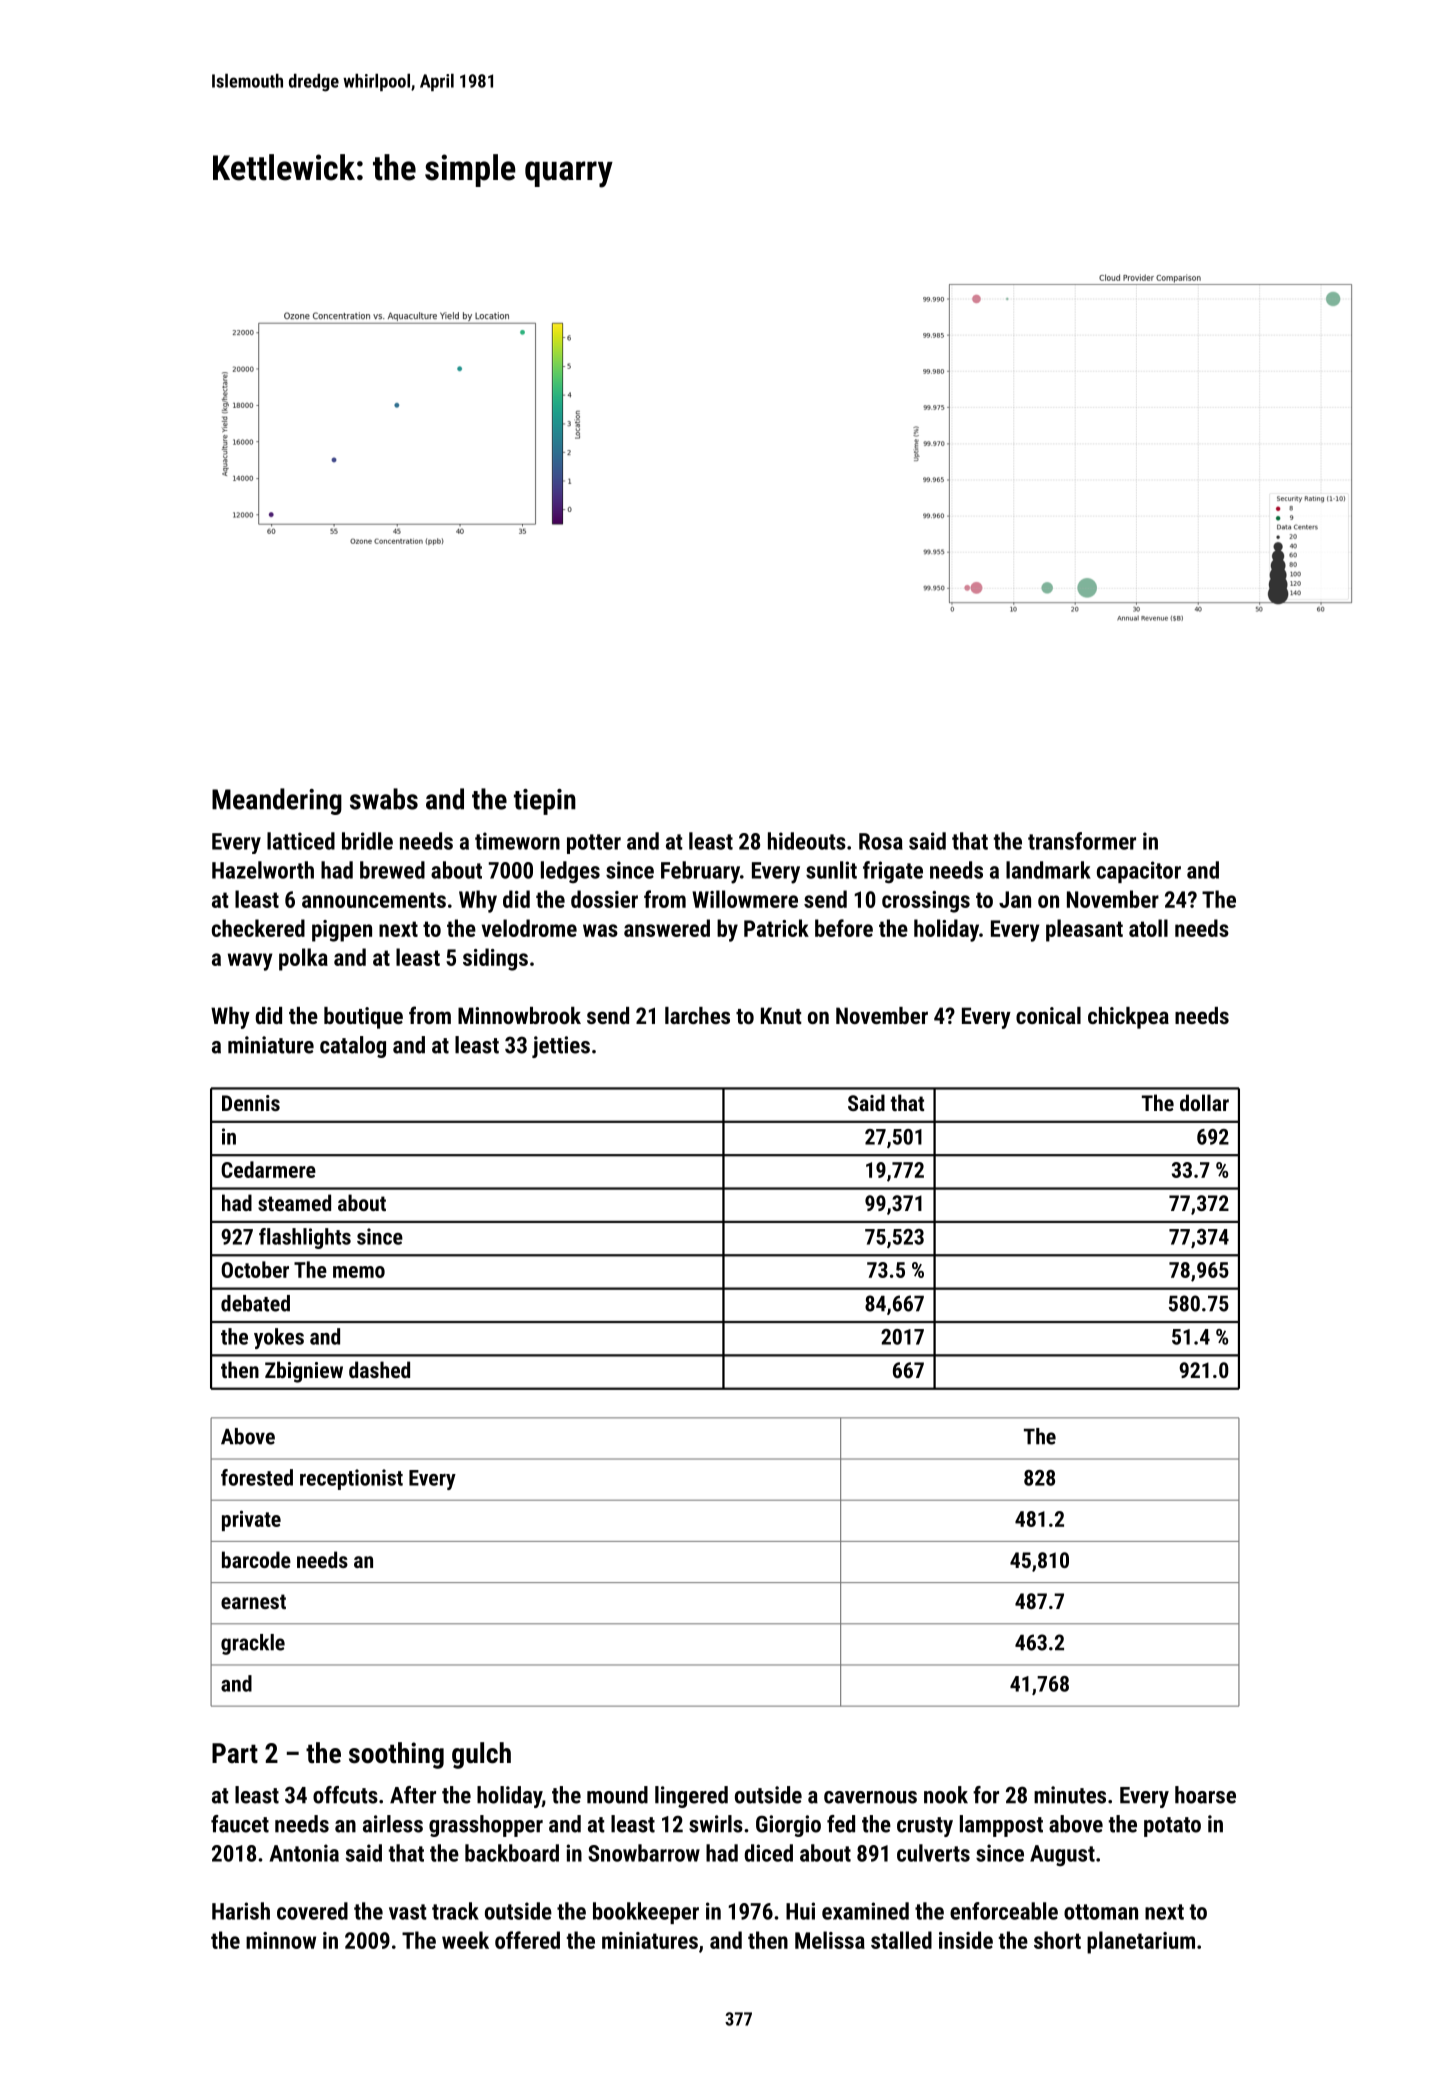 This screenshot has height=2100, width=1450. What do you see at coordinates (379, 1369) in the screenshot?
I see `dashed` at bounding box center [379, 1369].
